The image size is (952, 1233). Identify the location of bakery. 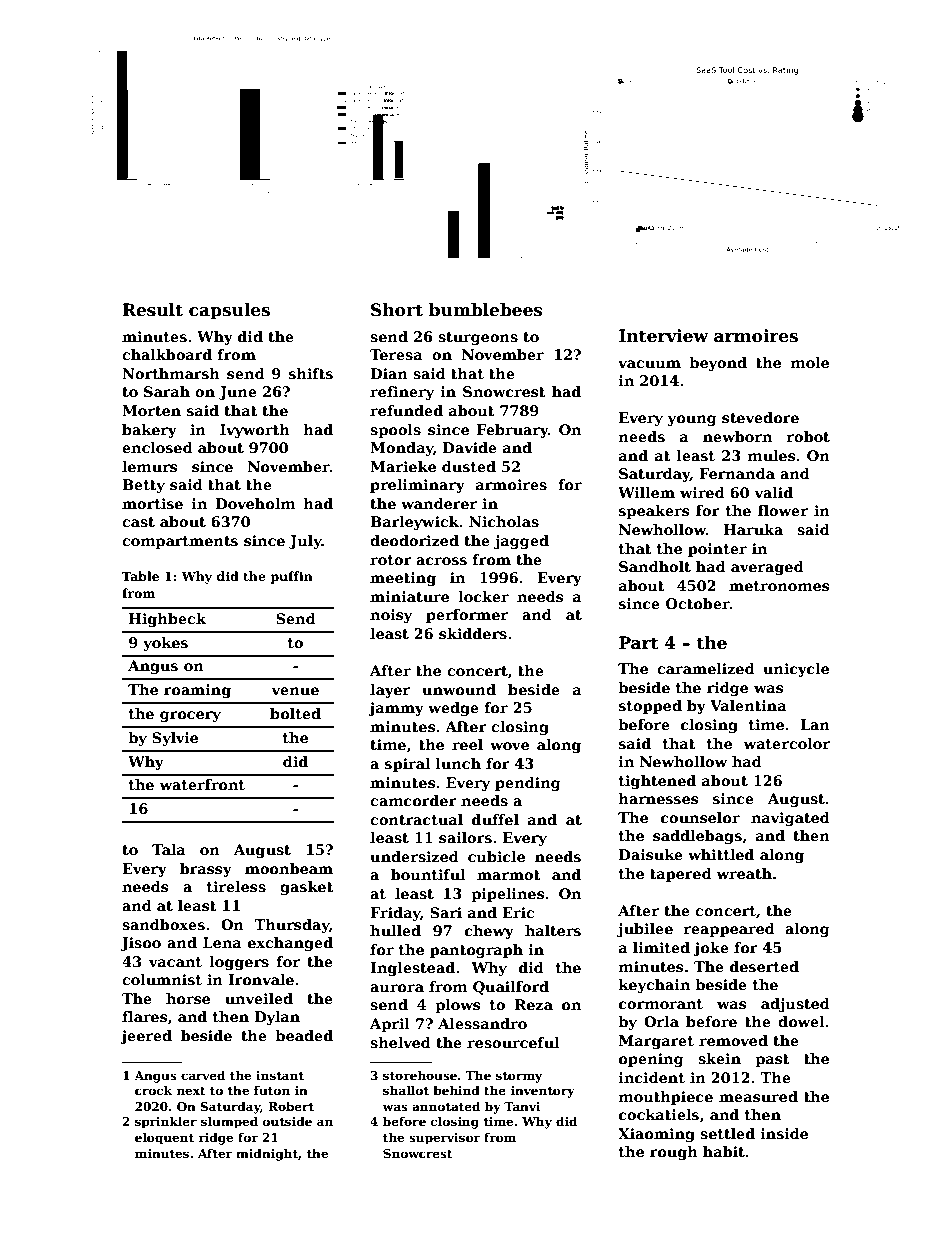
(149, 431).
